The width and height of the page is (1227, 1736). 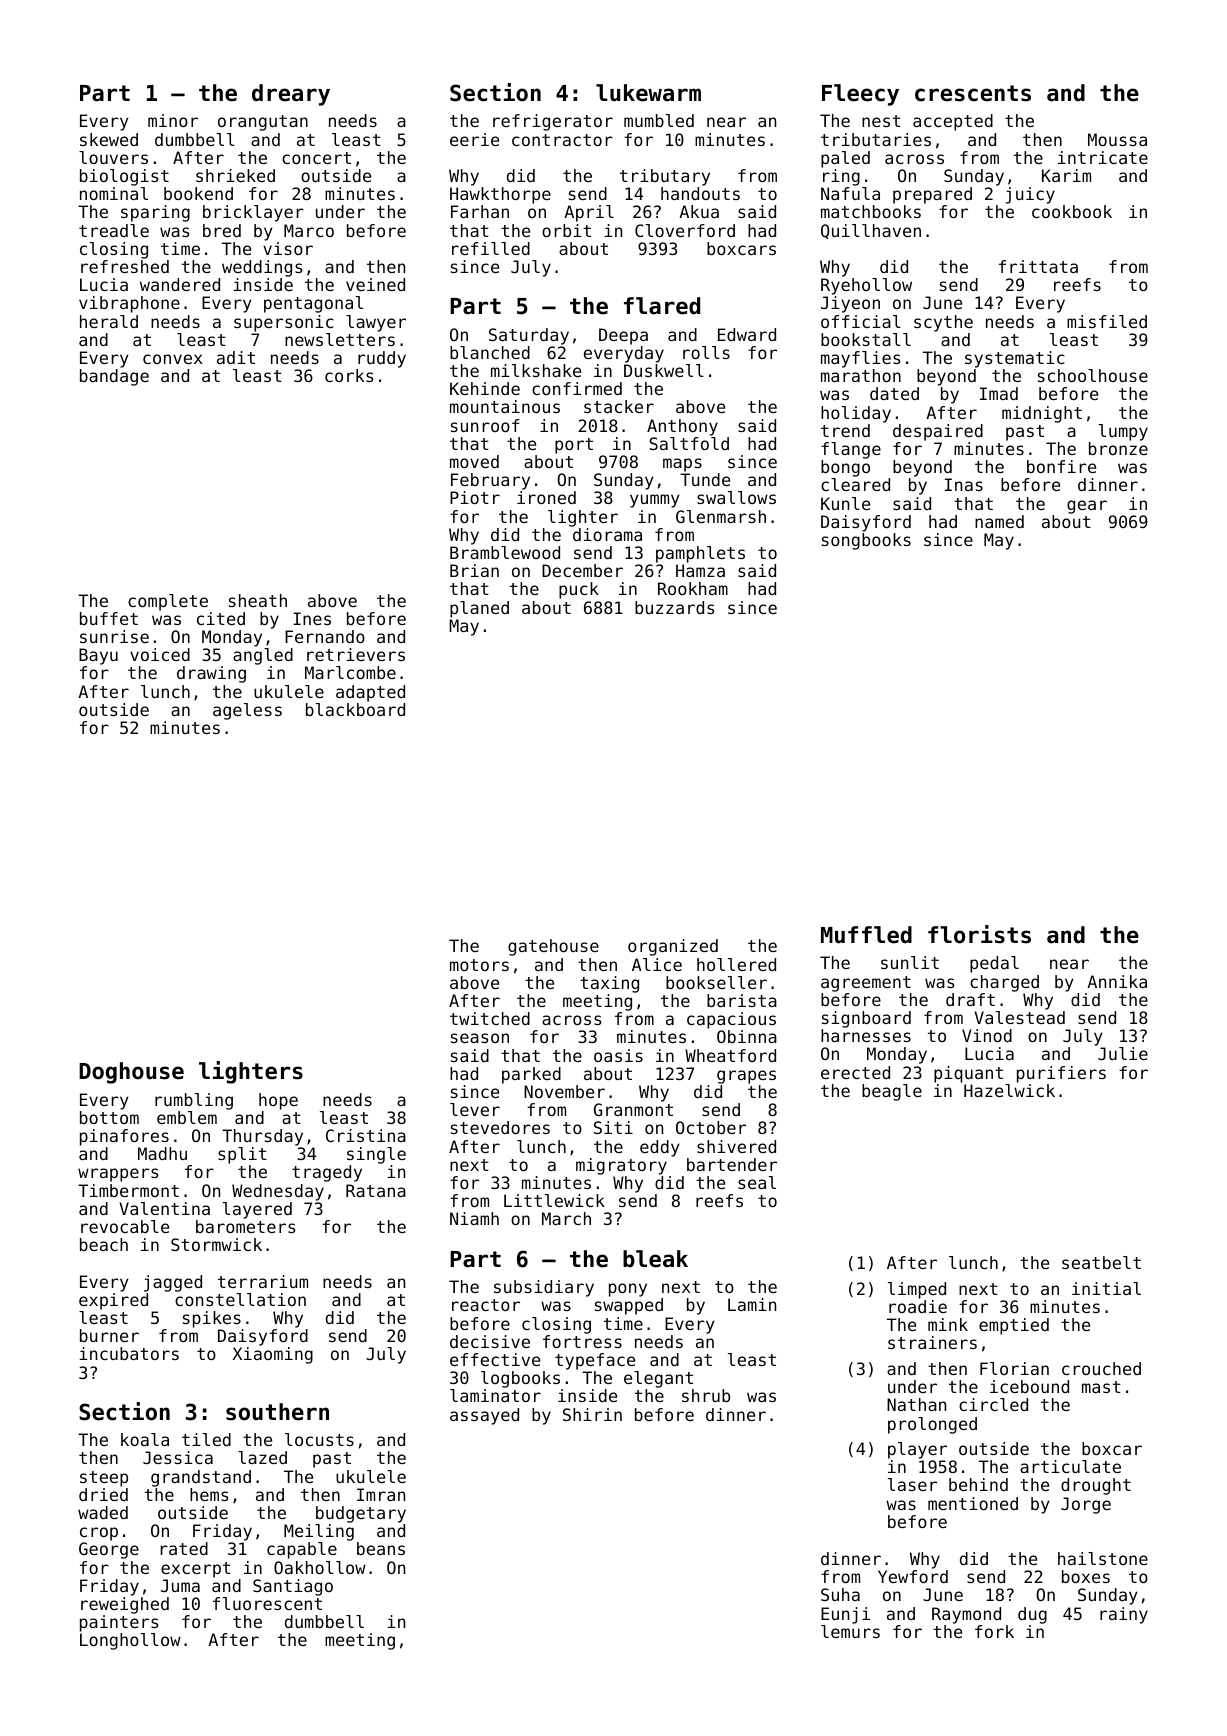 I want to click on Imad, so click(x=999, y=393).
